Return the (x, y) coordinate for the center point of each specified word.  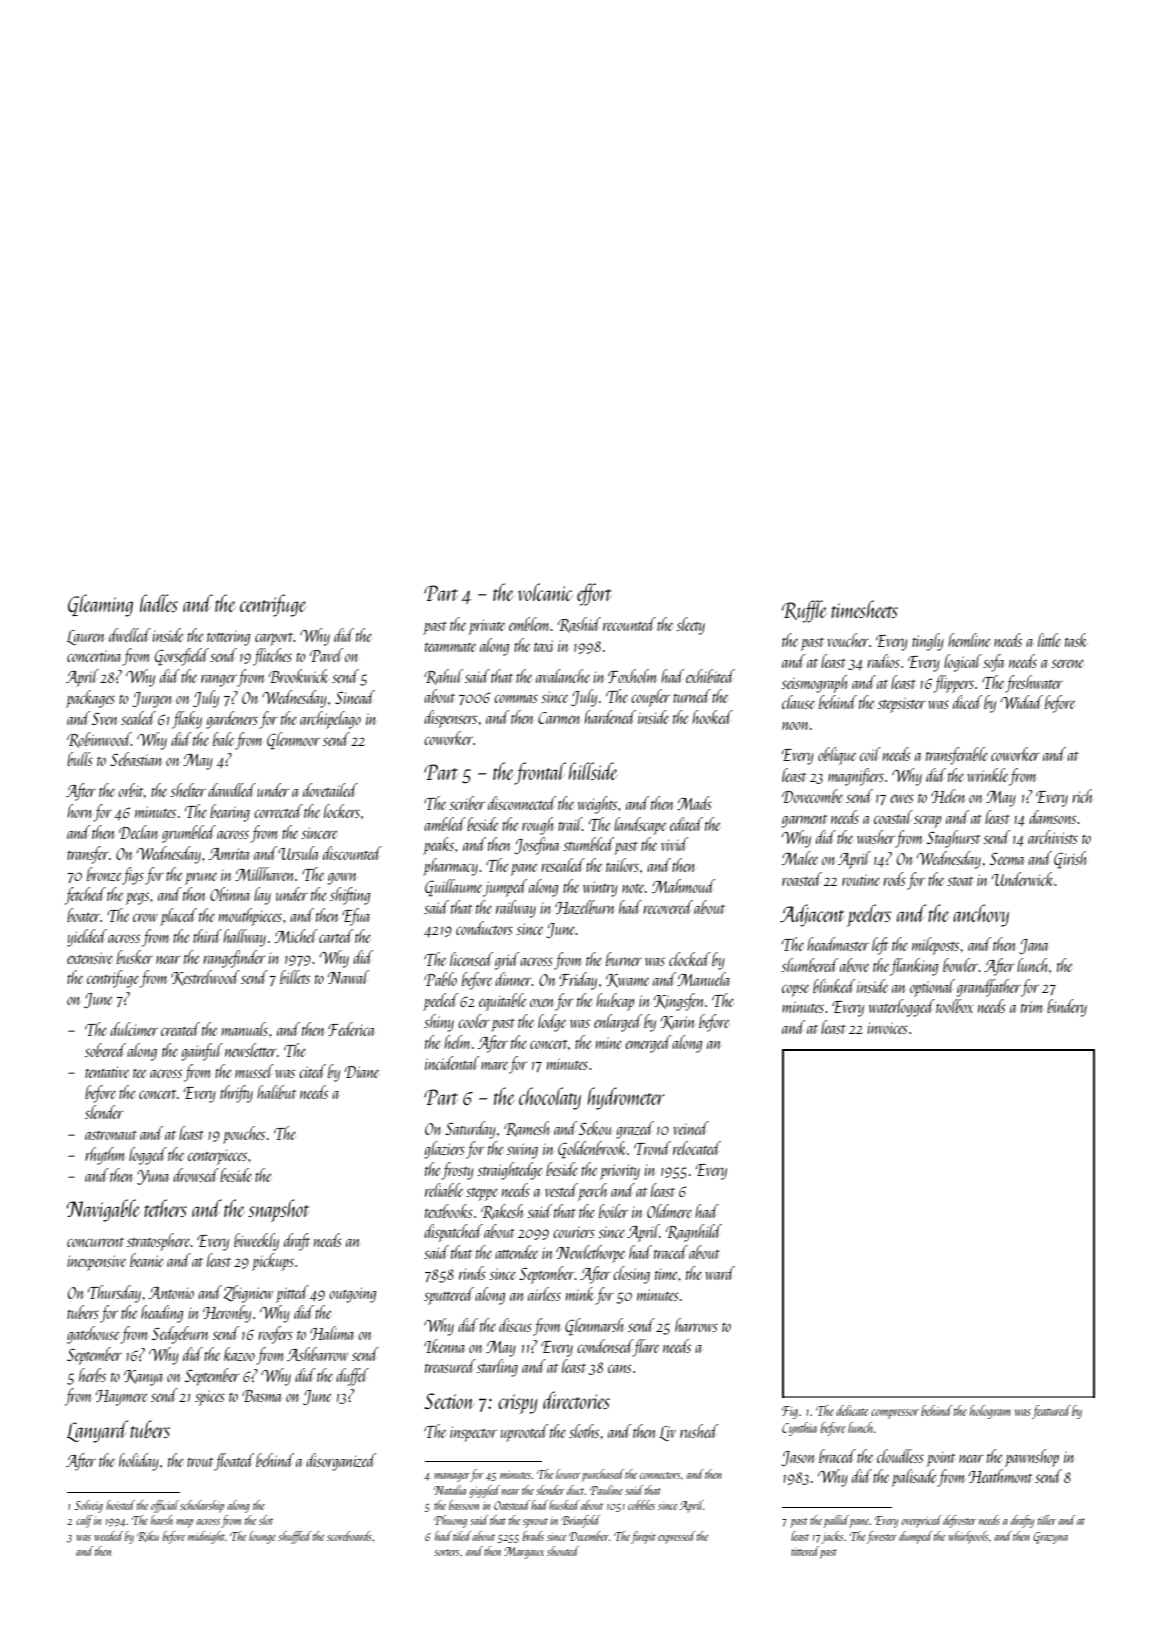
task (1076, 640)
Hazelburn (585, 907)
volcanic (545, 592)
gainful (202, 1052)
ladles (159, 603)
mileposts (935, 946)
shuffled (294, 1537)
